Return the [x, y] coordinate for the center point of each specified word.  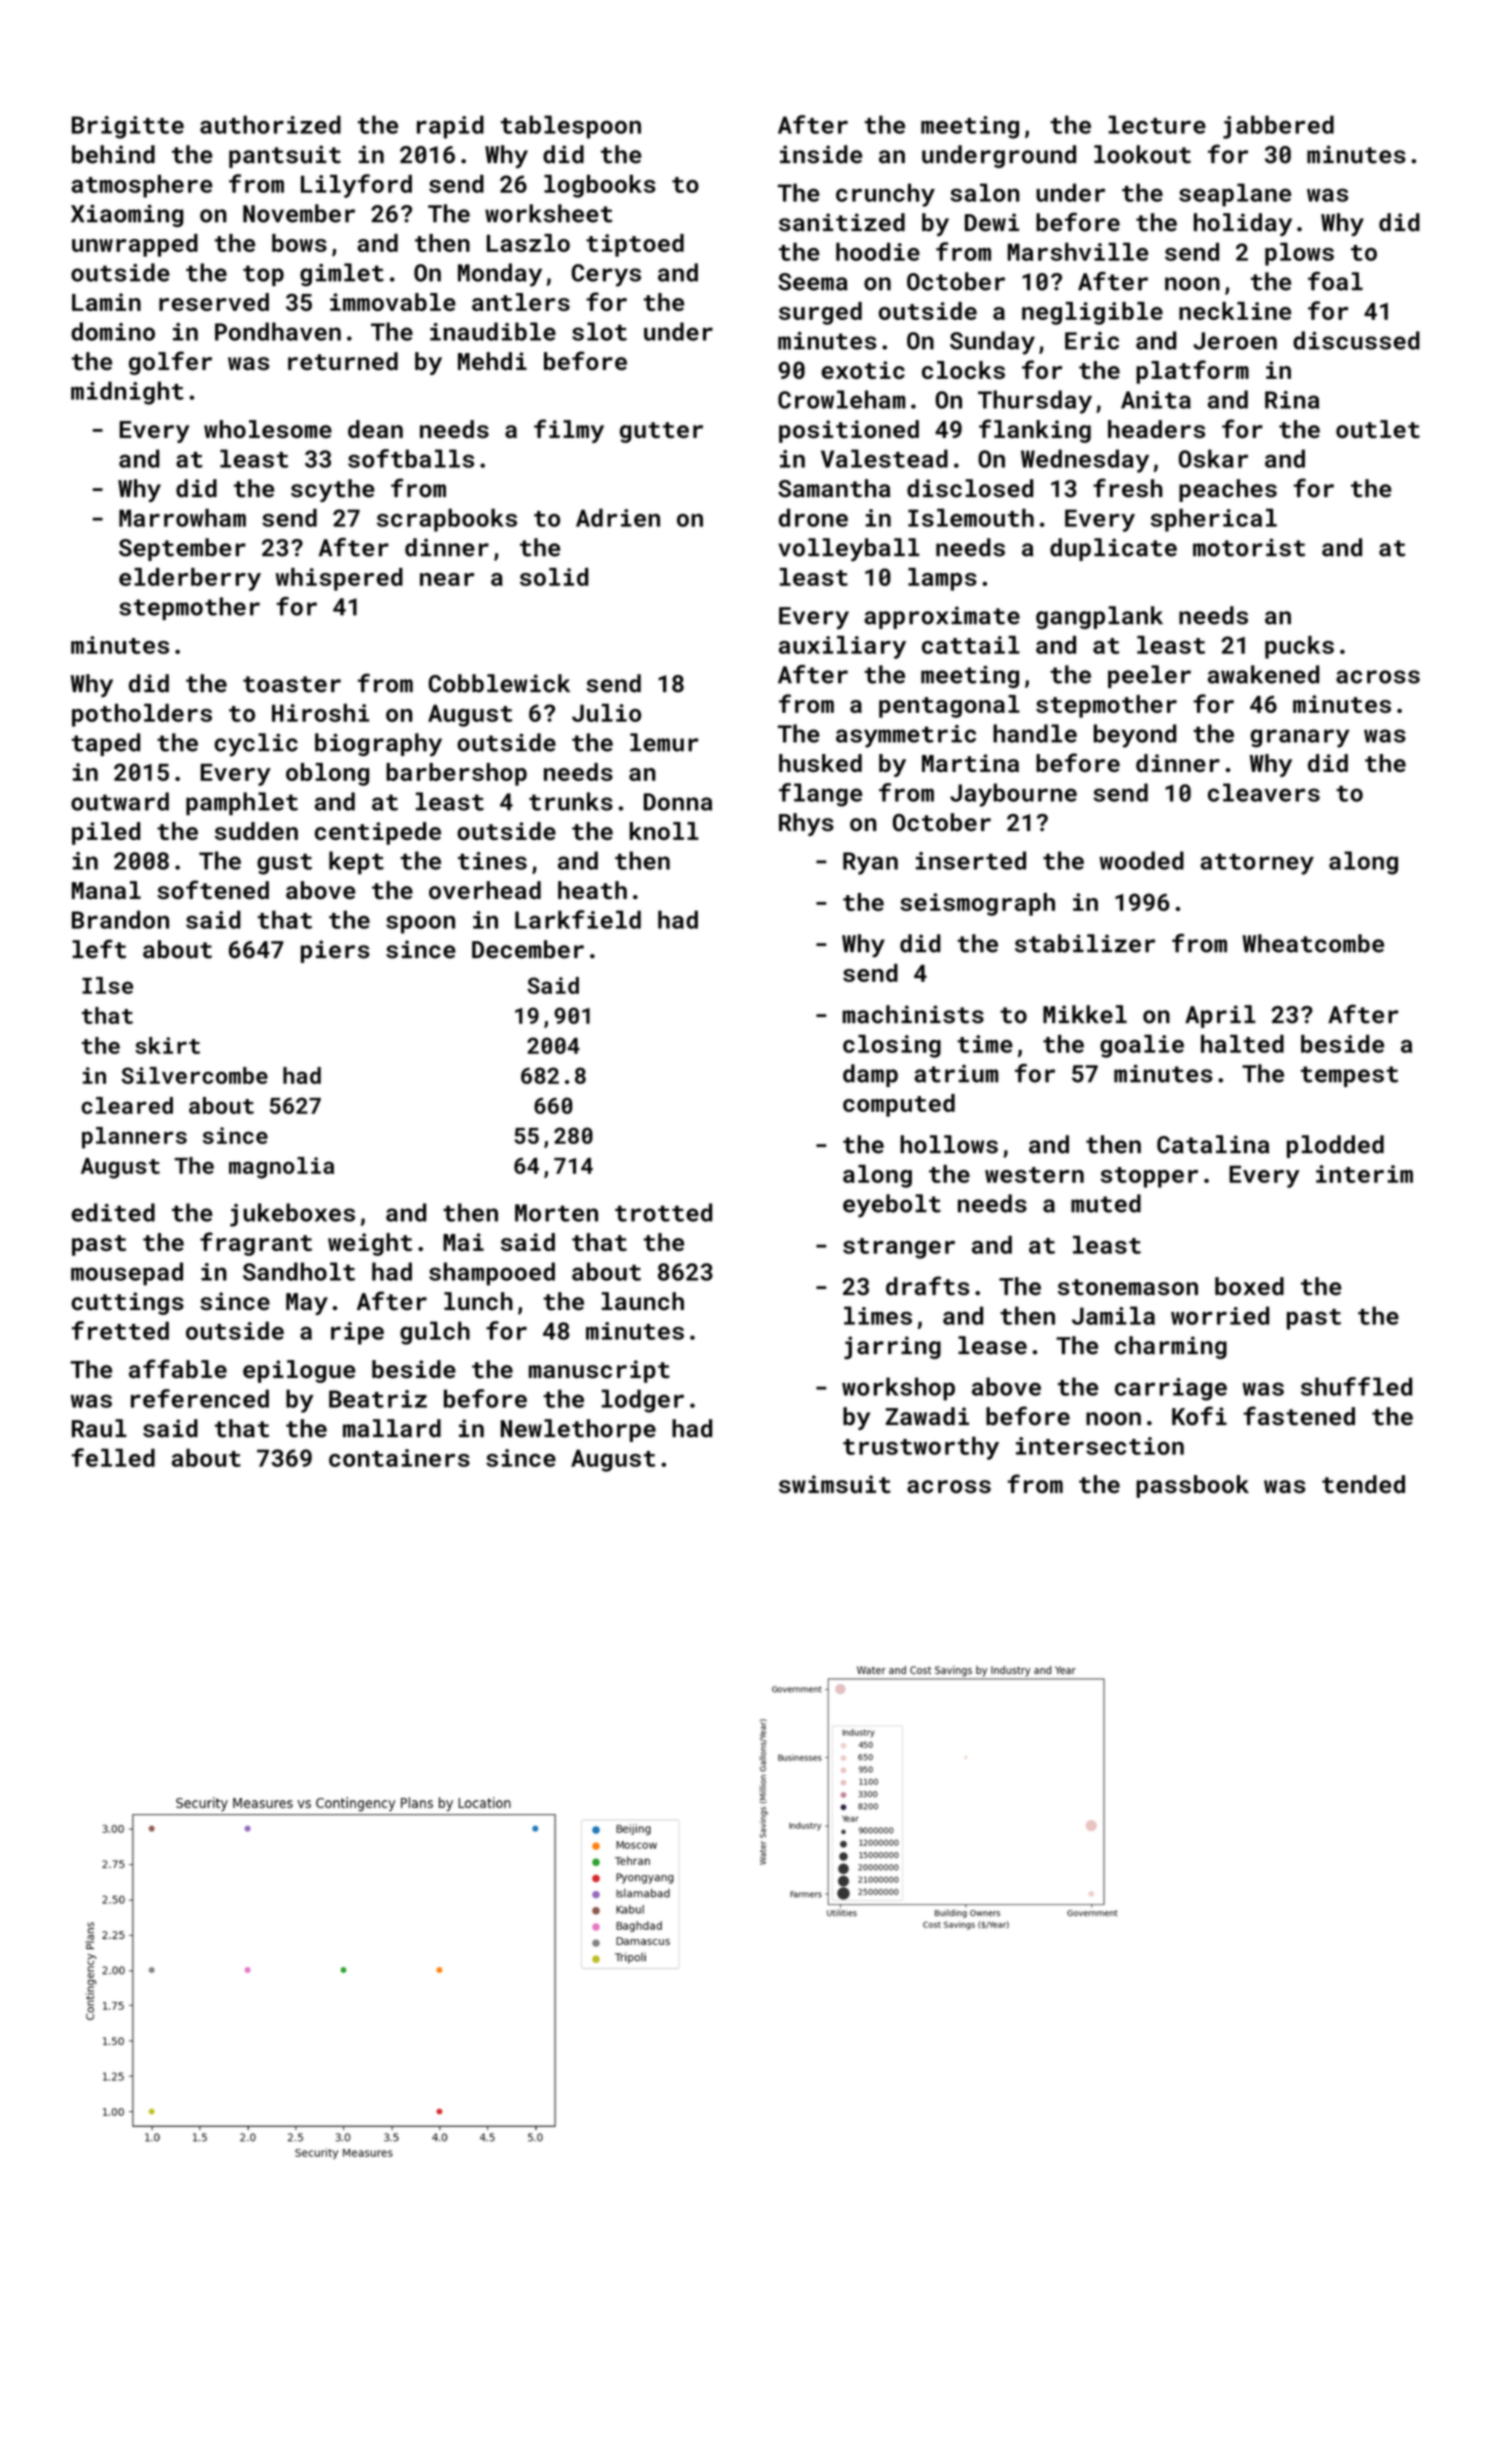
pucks [1299, 647]
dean [375, 429]
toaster [292, 684]
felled [113, 1457]
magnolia [281, 1168]
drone [813, 517]
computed [899, 1105]
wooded [1141, 860]
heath [592, 890]
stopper [1149, 1177]
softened [213, 890]
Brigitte [128, 127]
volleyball [848, 550]
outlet [1378, 429]
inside [821, 154]
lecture [1157, 124]
